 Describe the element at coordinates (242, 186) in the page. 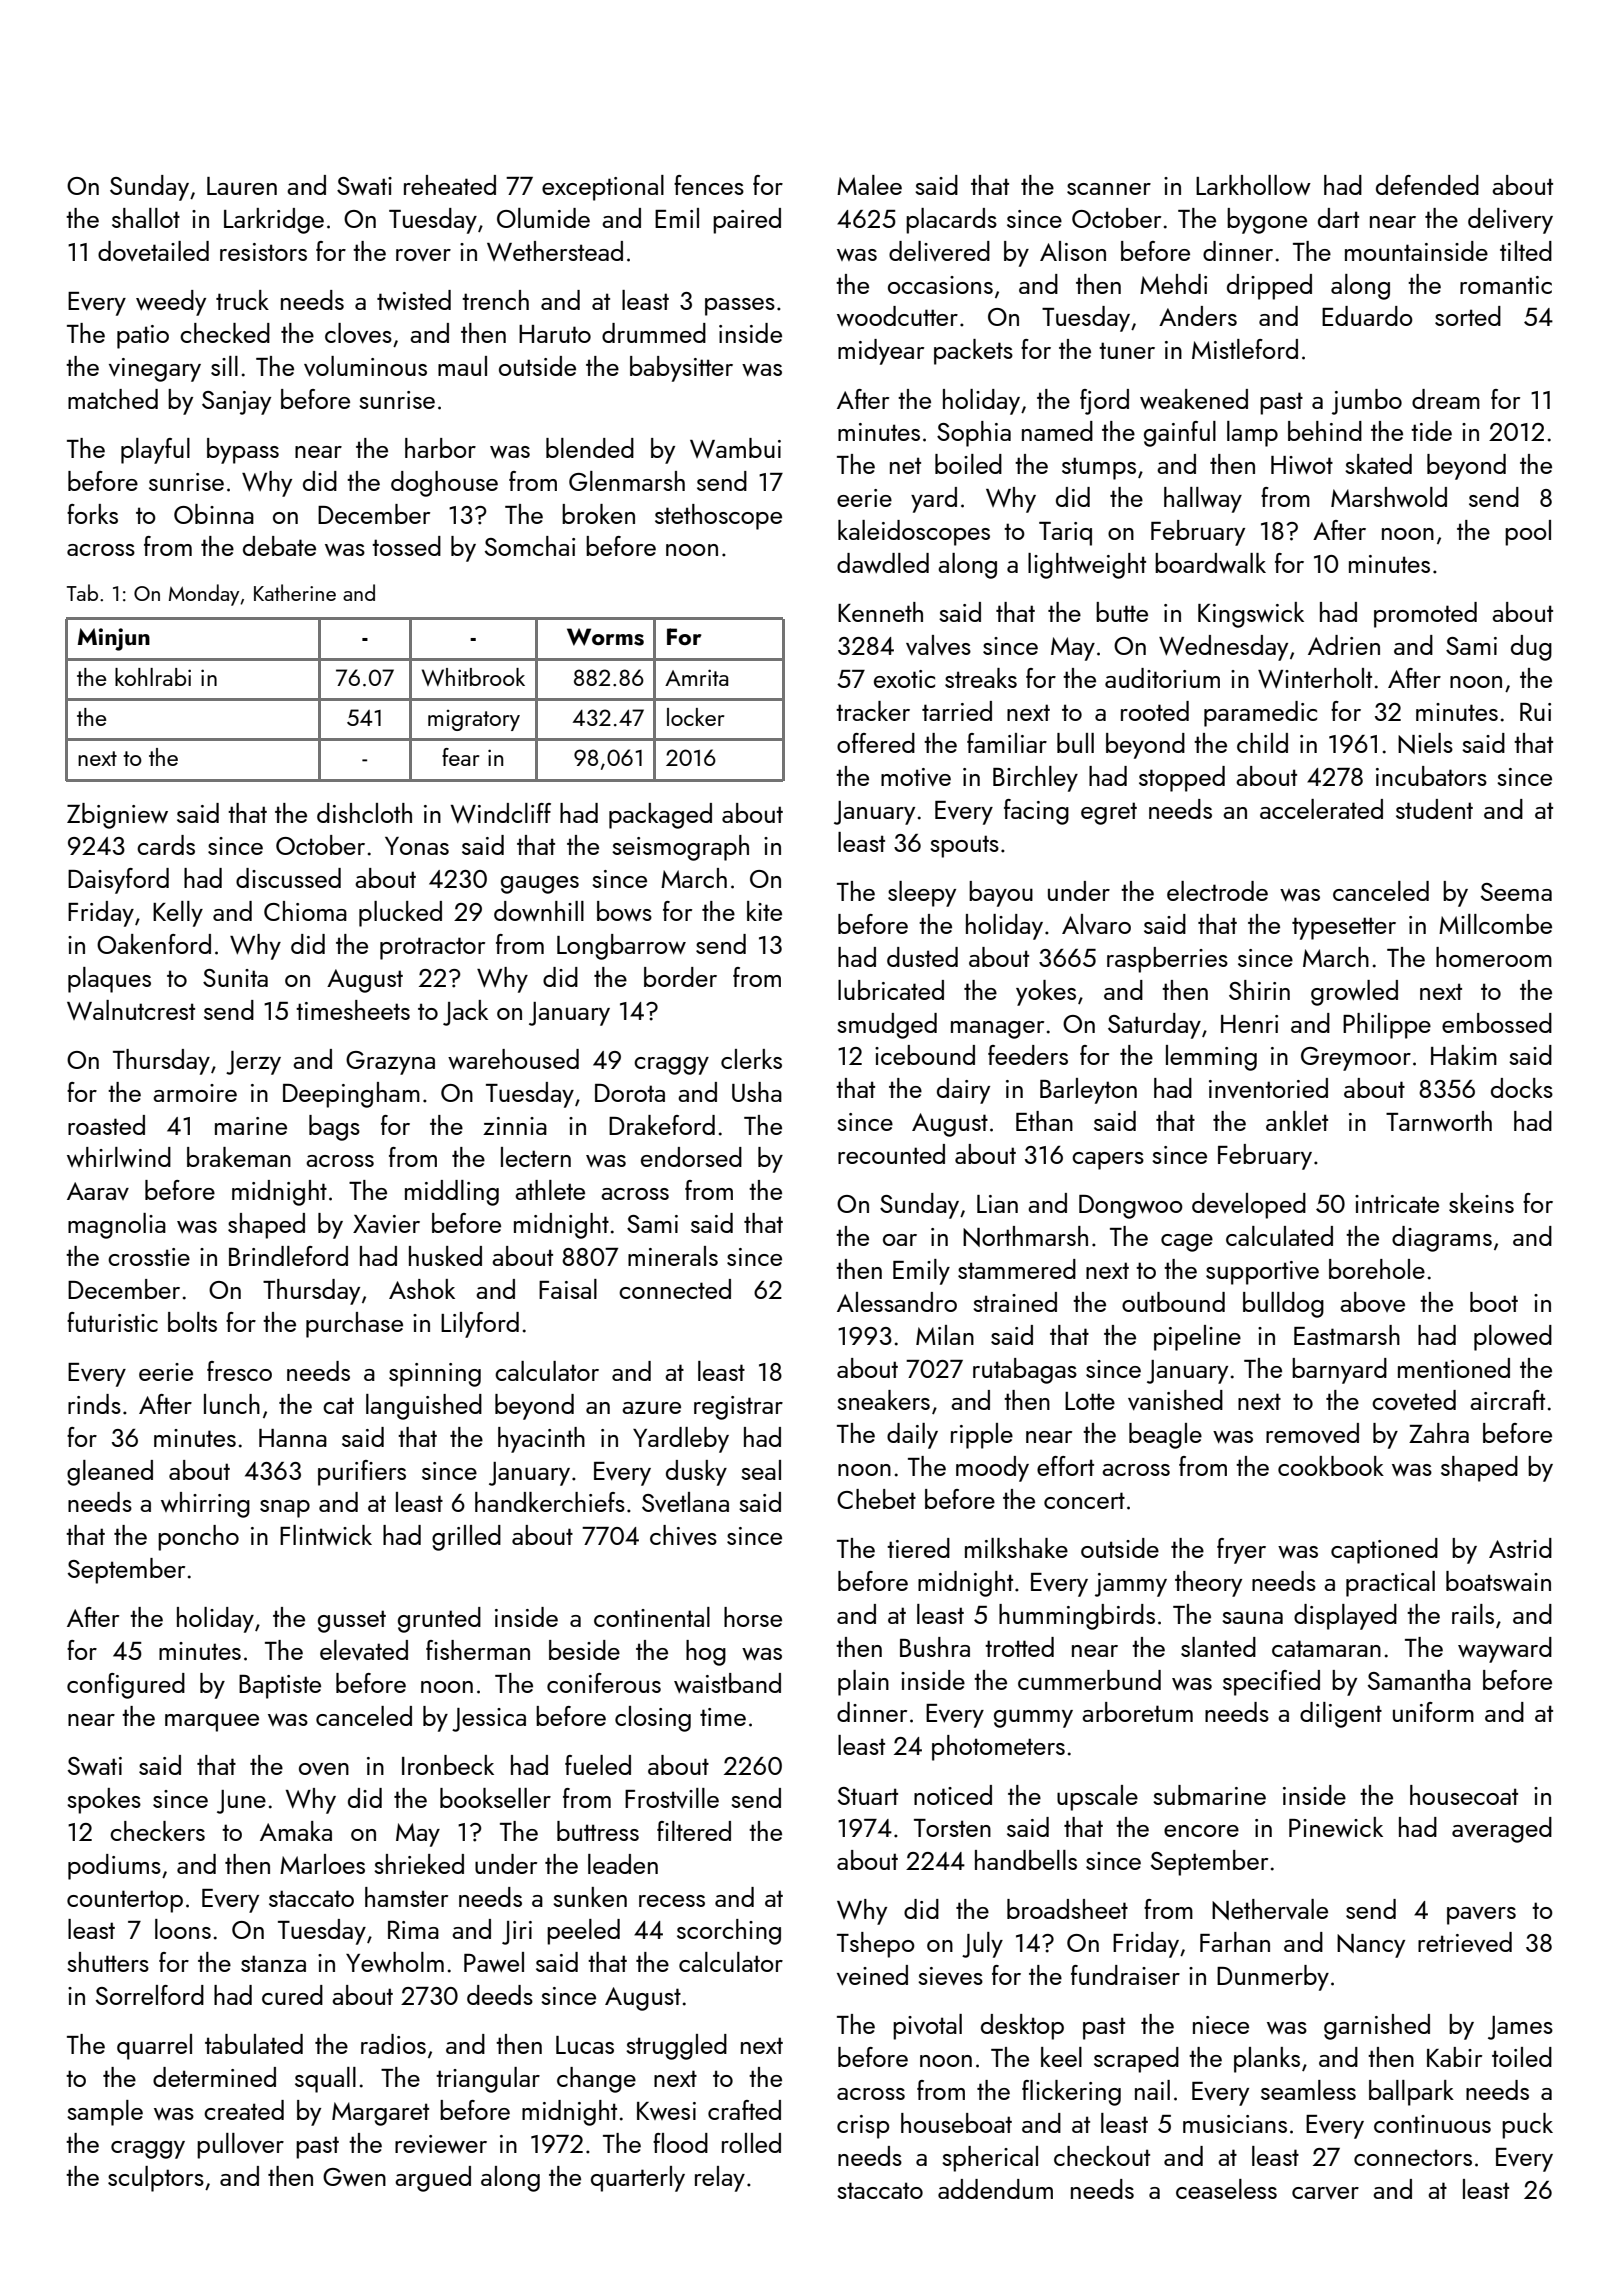

I see `Lauren` at that location.
